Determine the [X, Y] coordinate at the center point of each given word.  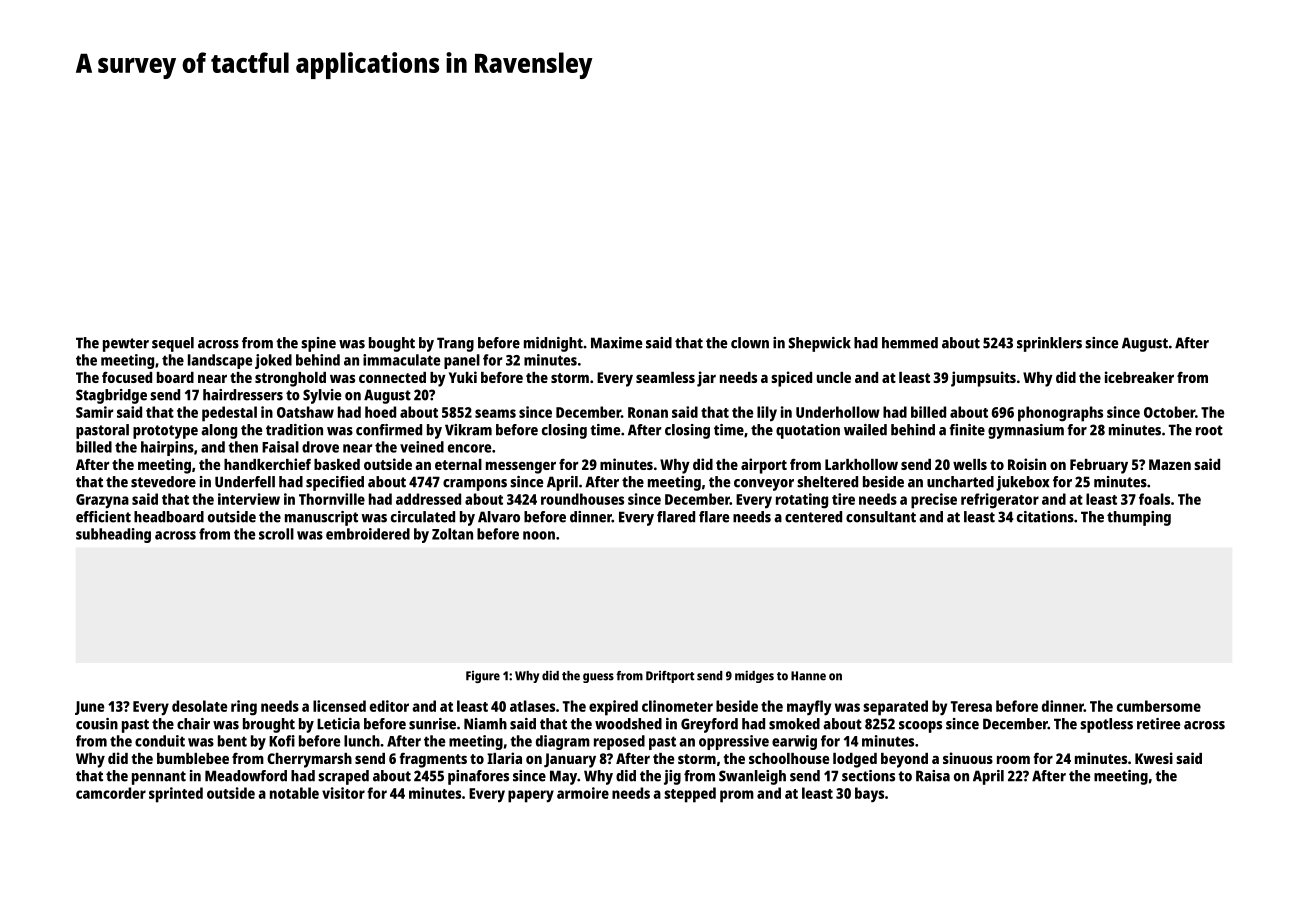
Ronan [648, 412]
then [243, 447]
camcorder [111, 793]
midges [754, 676]
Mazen [1170, 464]
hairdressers [243, 395]
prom [737, 796]
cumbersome [1159, 706]
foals [1154, 499]
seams [495, 413]
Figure [483, 677]
